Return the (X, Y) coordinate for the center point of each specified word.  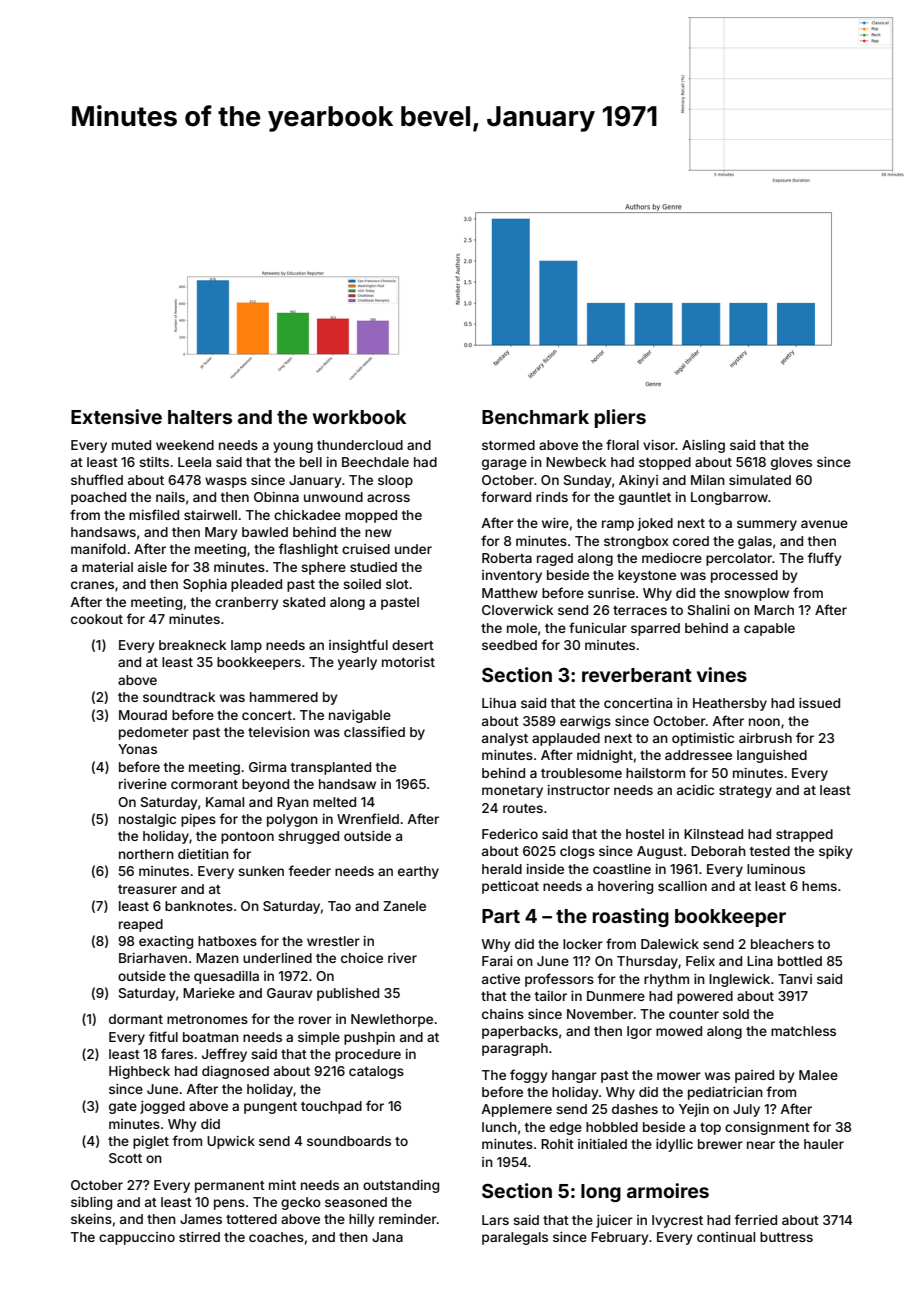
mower (679, 1076)
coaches (276, 1237)
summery (767, 525)
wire (555, 523)
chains (503, 1014)
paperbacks (520, 1032)
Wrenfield (368, 818)
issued (819, 703)
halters (200, 417)
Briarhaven (153, 958)
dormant (136, 1019)
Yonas (137, 749)
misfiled (154, 514)
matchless (803, 1031)
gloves (791, 463)
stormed (508, 445)
